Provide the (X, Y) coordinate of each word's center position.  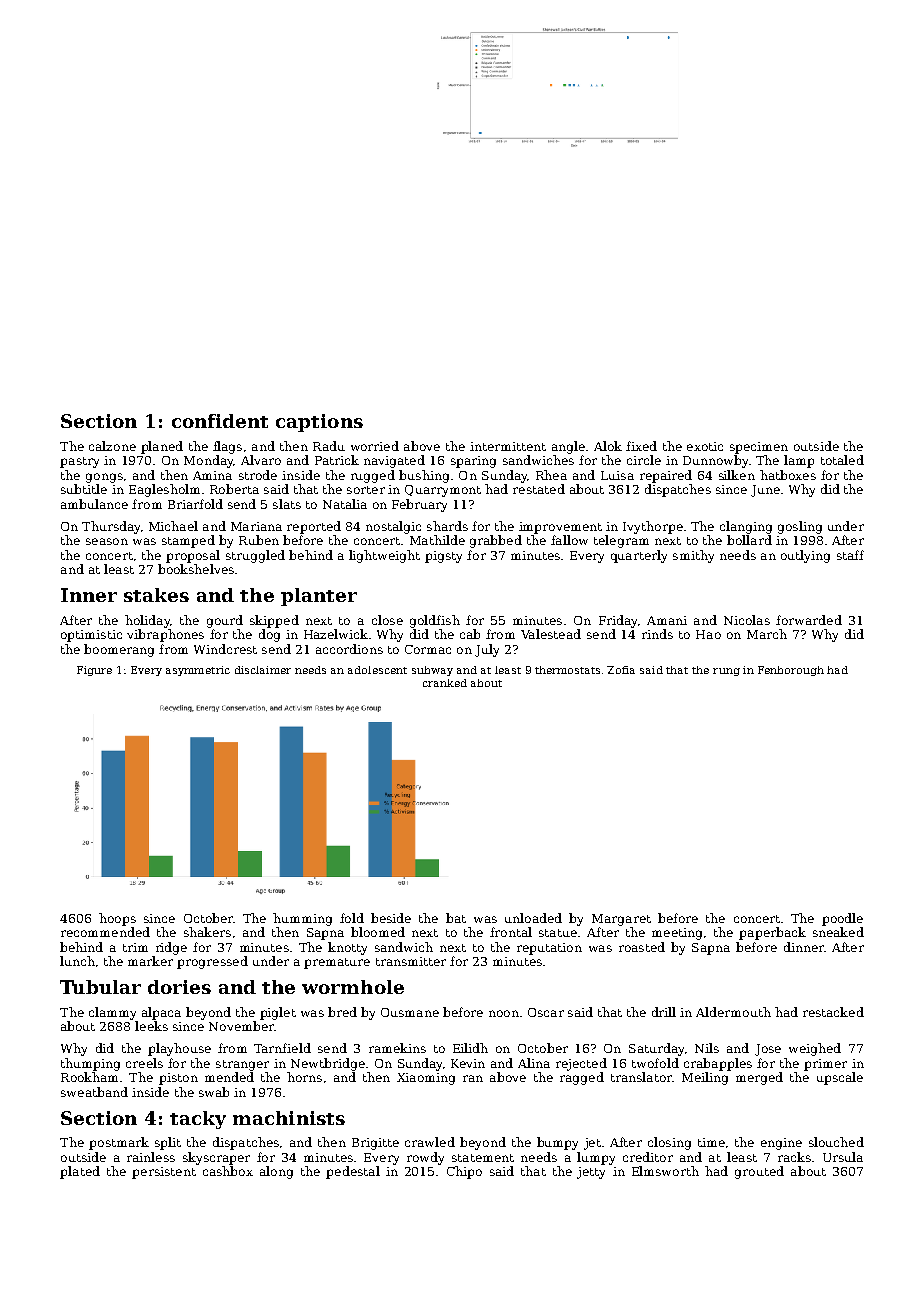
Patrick (337, 460)
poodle (842, 919)
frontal (511, 932)
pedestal (353, 1172)
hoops (117, 919)
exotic (705, 446)
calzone (112, 446)
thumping (90, 1064)
